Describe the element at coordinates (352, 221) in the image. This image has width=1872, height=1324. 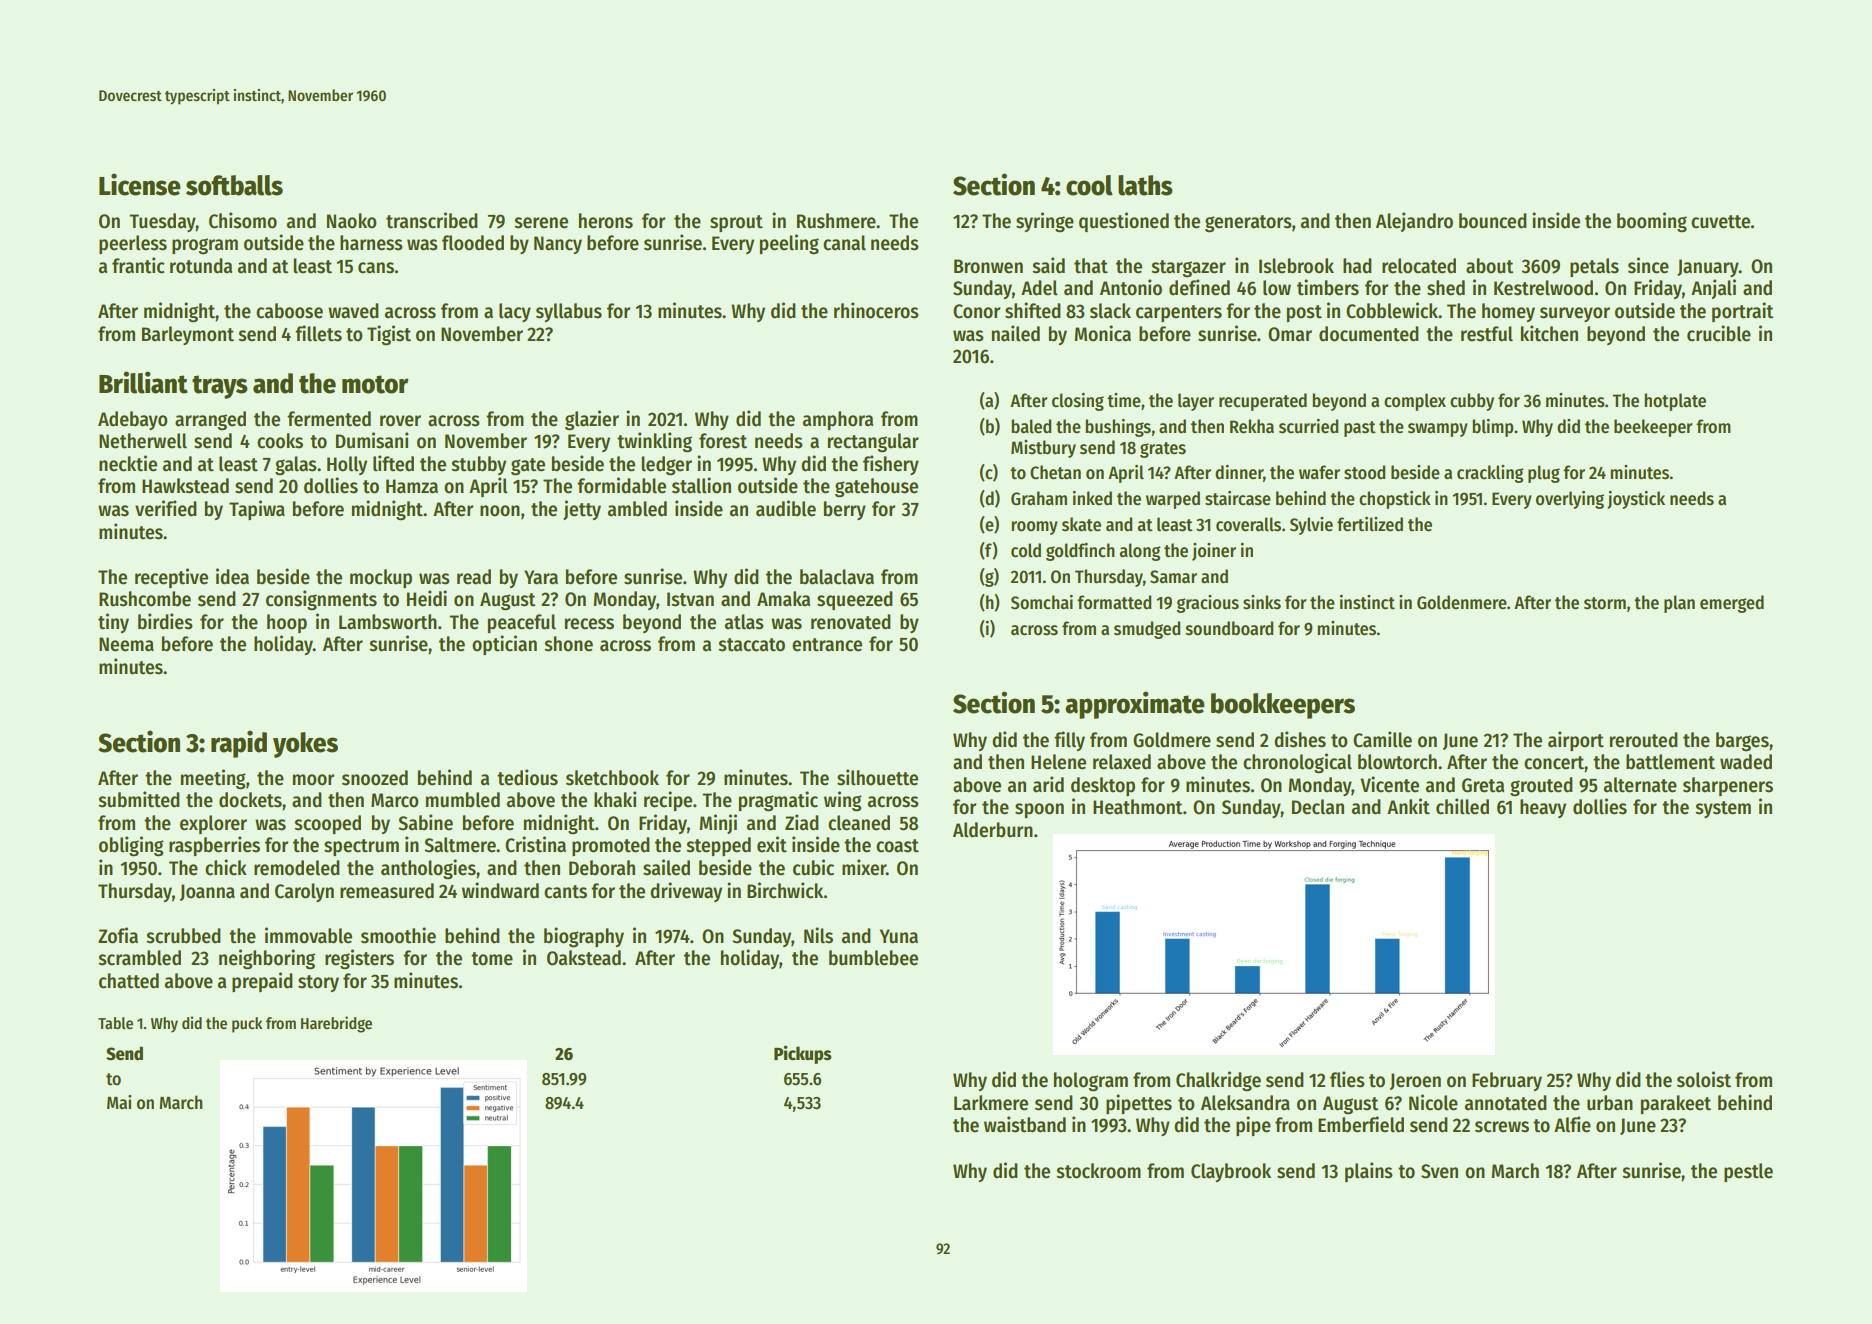
I see `Naoko` at that location.
